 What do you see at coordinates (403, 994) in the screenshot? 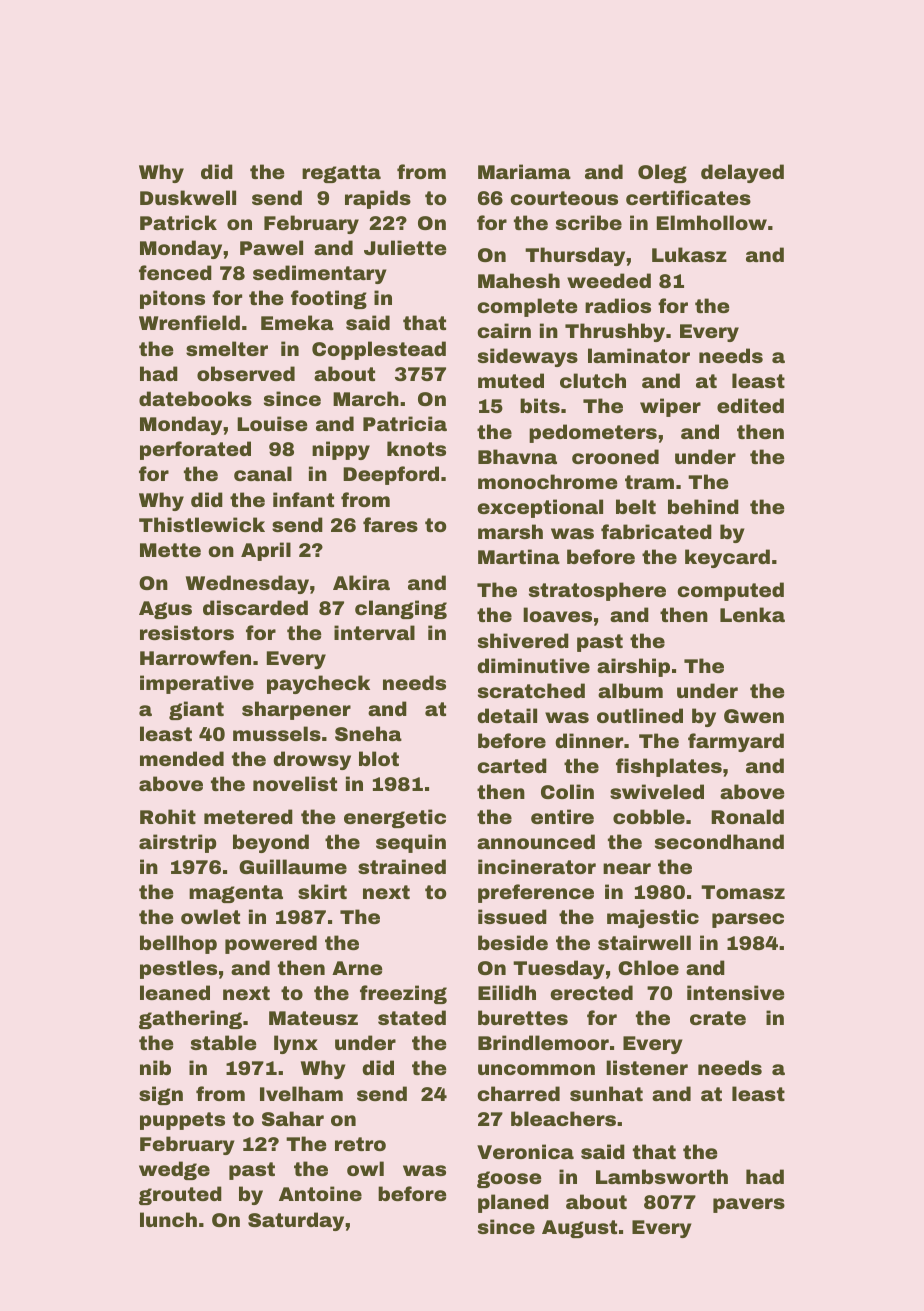
I see `freezing` at bounding box center [403, 994].
